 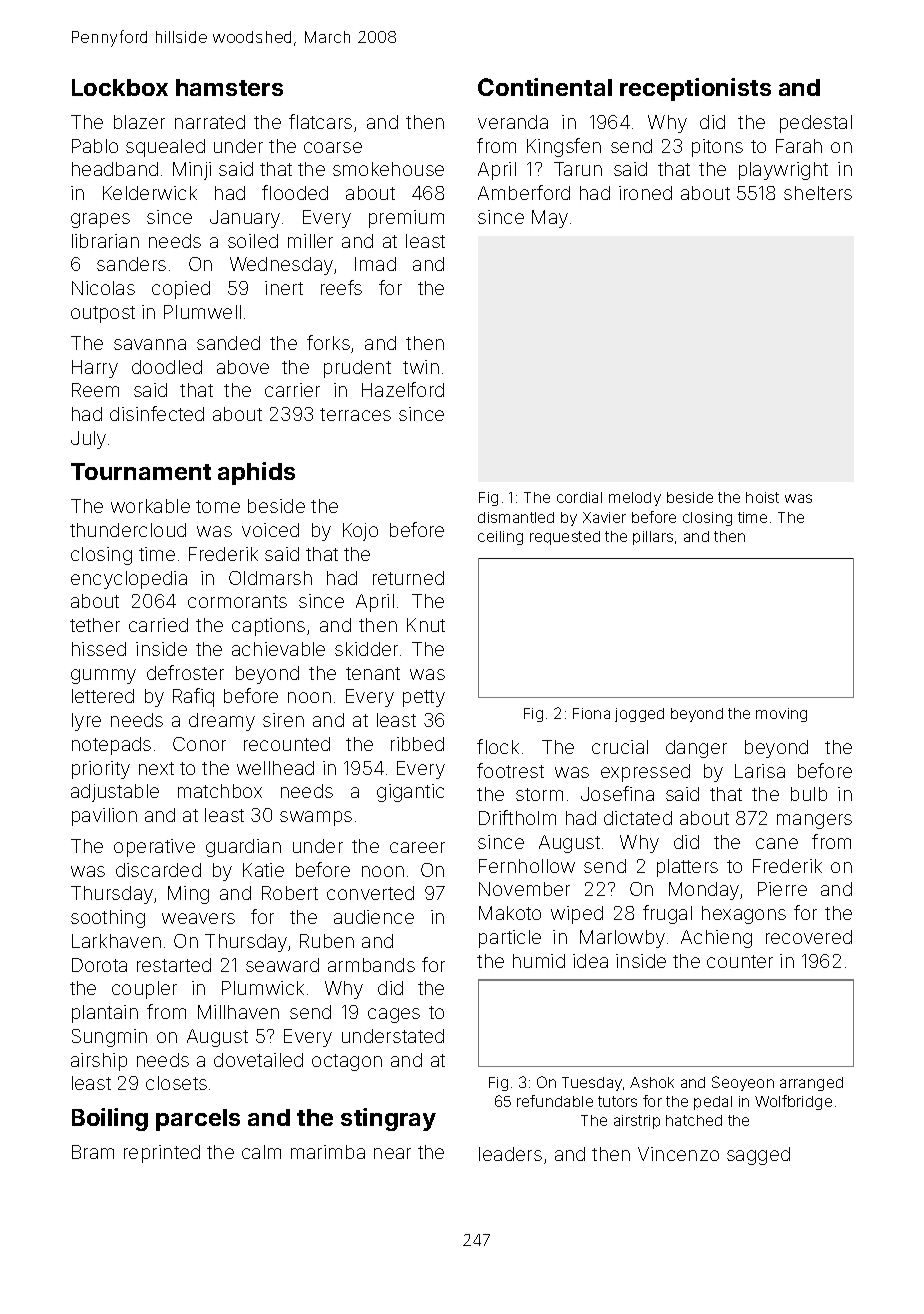 I want to click on coarse, so click(x=333, y=147).
